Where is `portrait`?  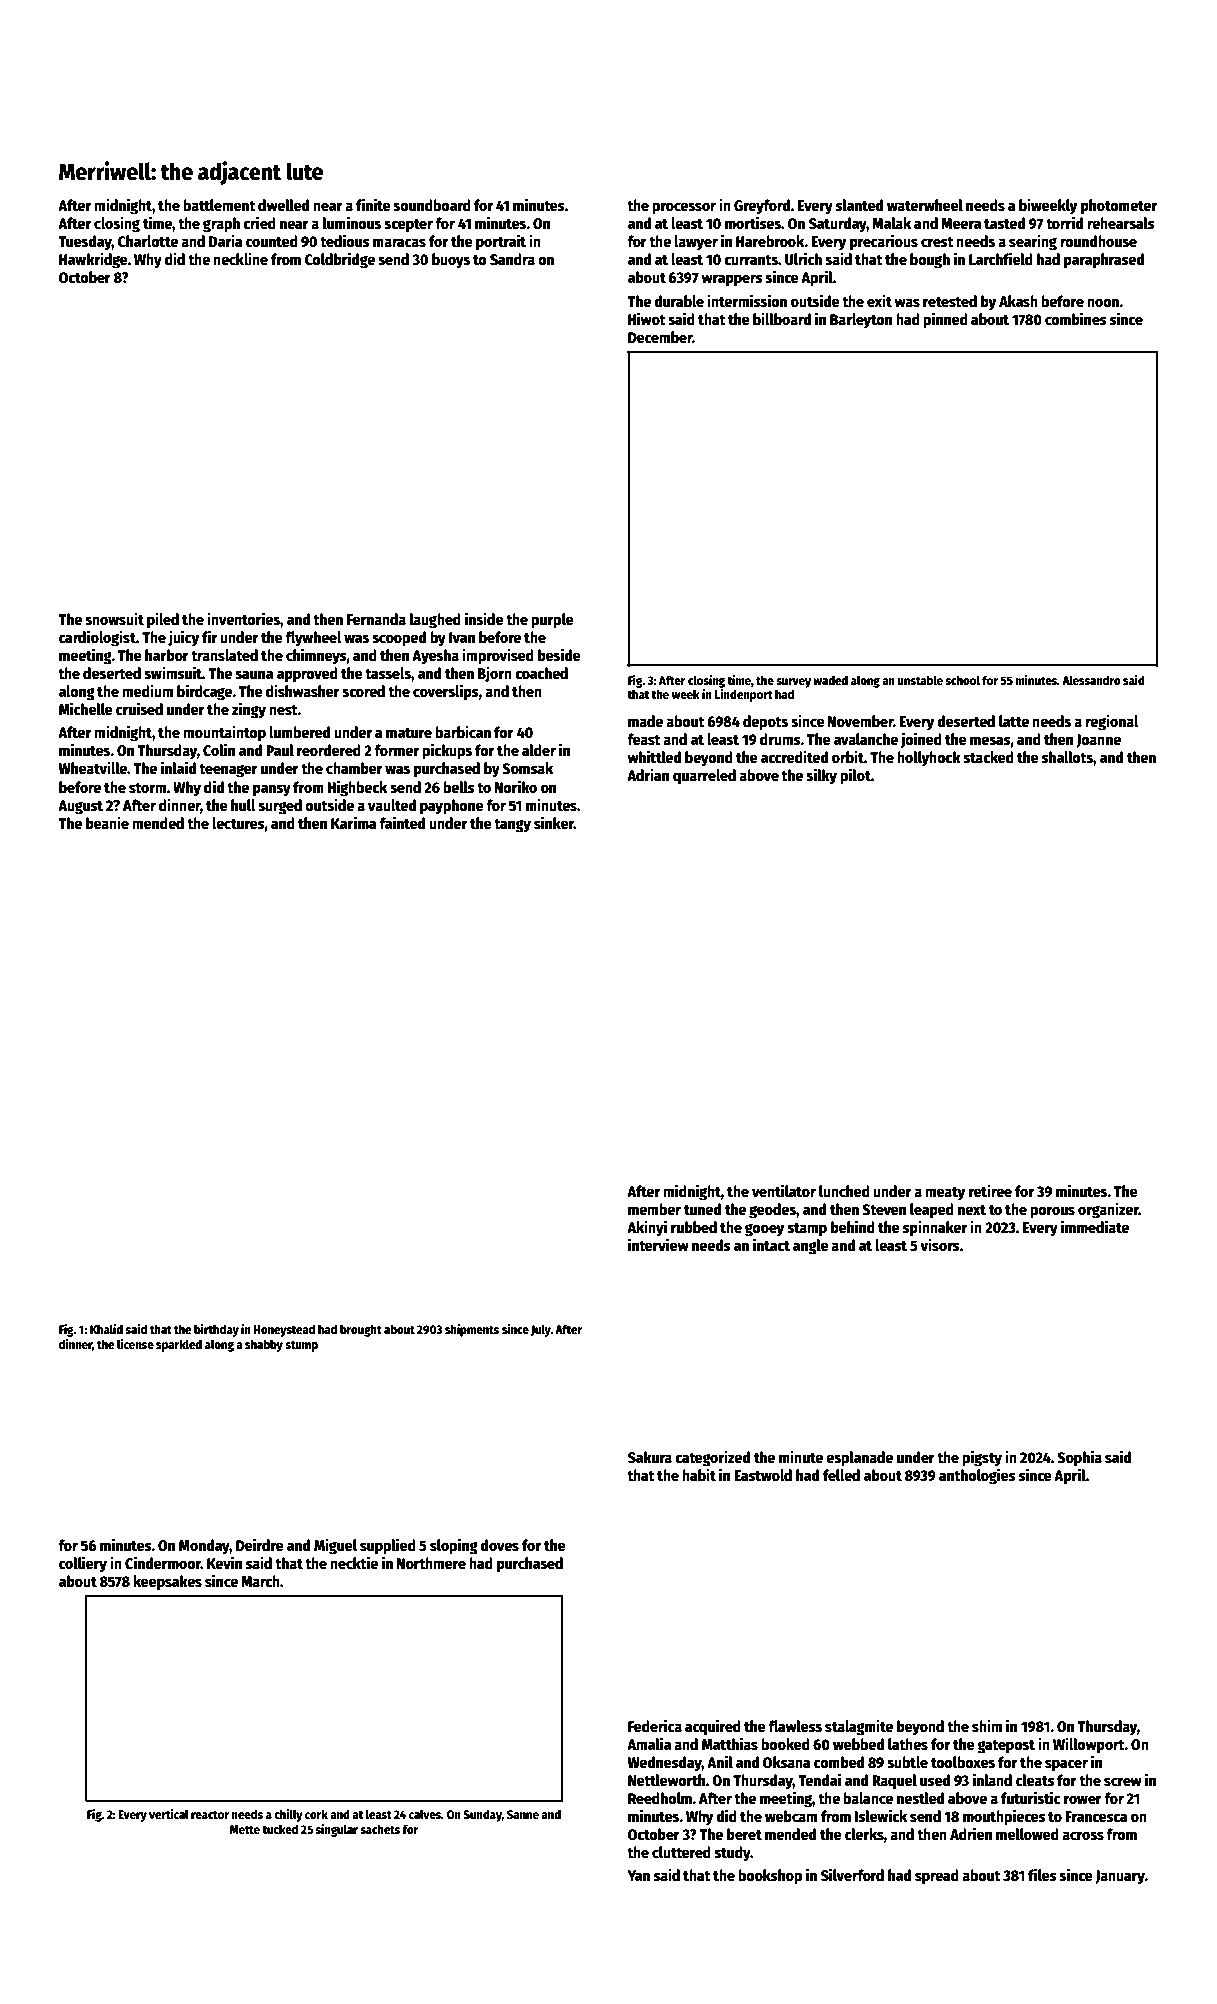
portrait is located at coordinates (501, 242).
